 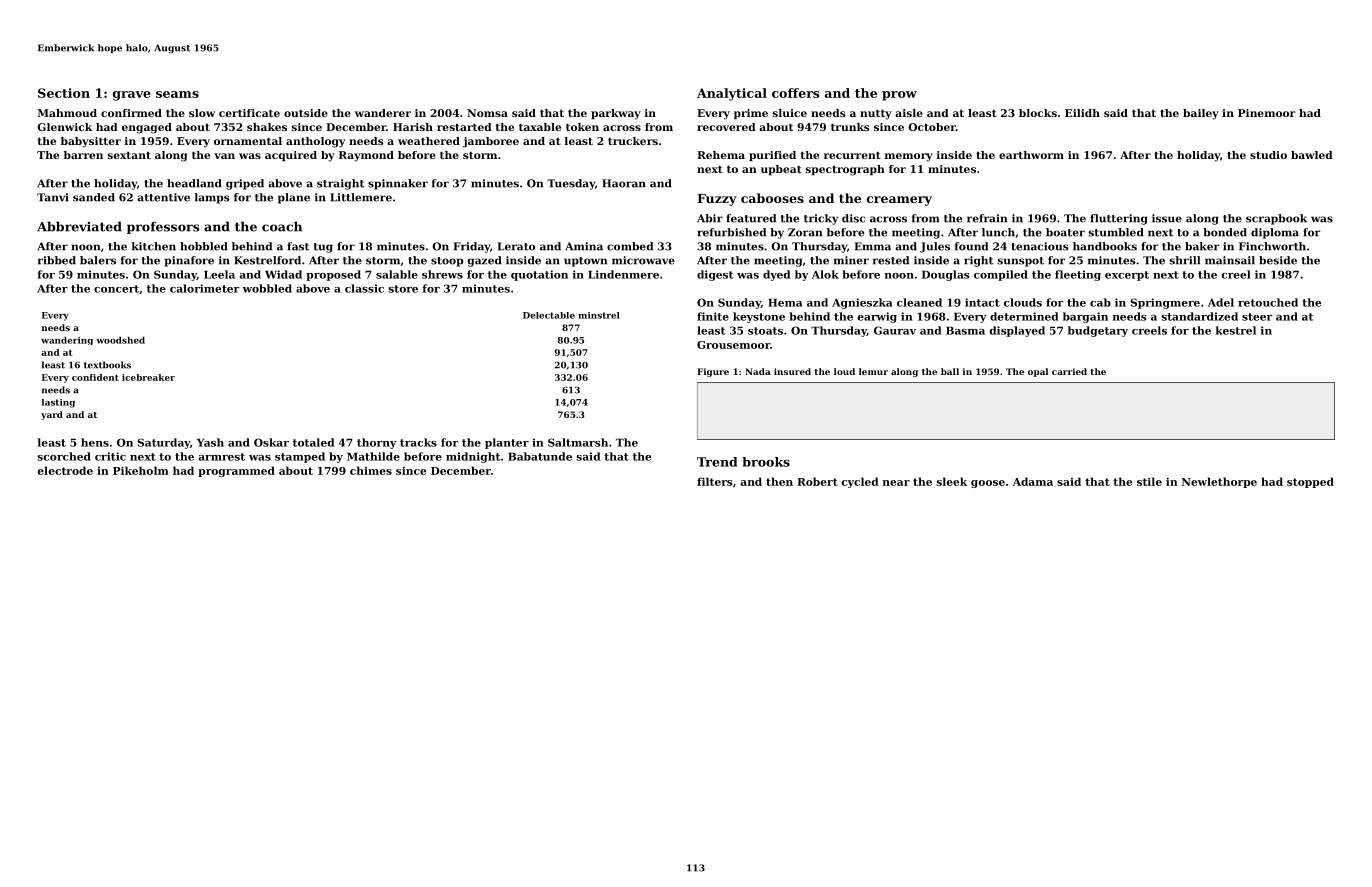 I want to click on electrode, so click(x=65, y=470).
